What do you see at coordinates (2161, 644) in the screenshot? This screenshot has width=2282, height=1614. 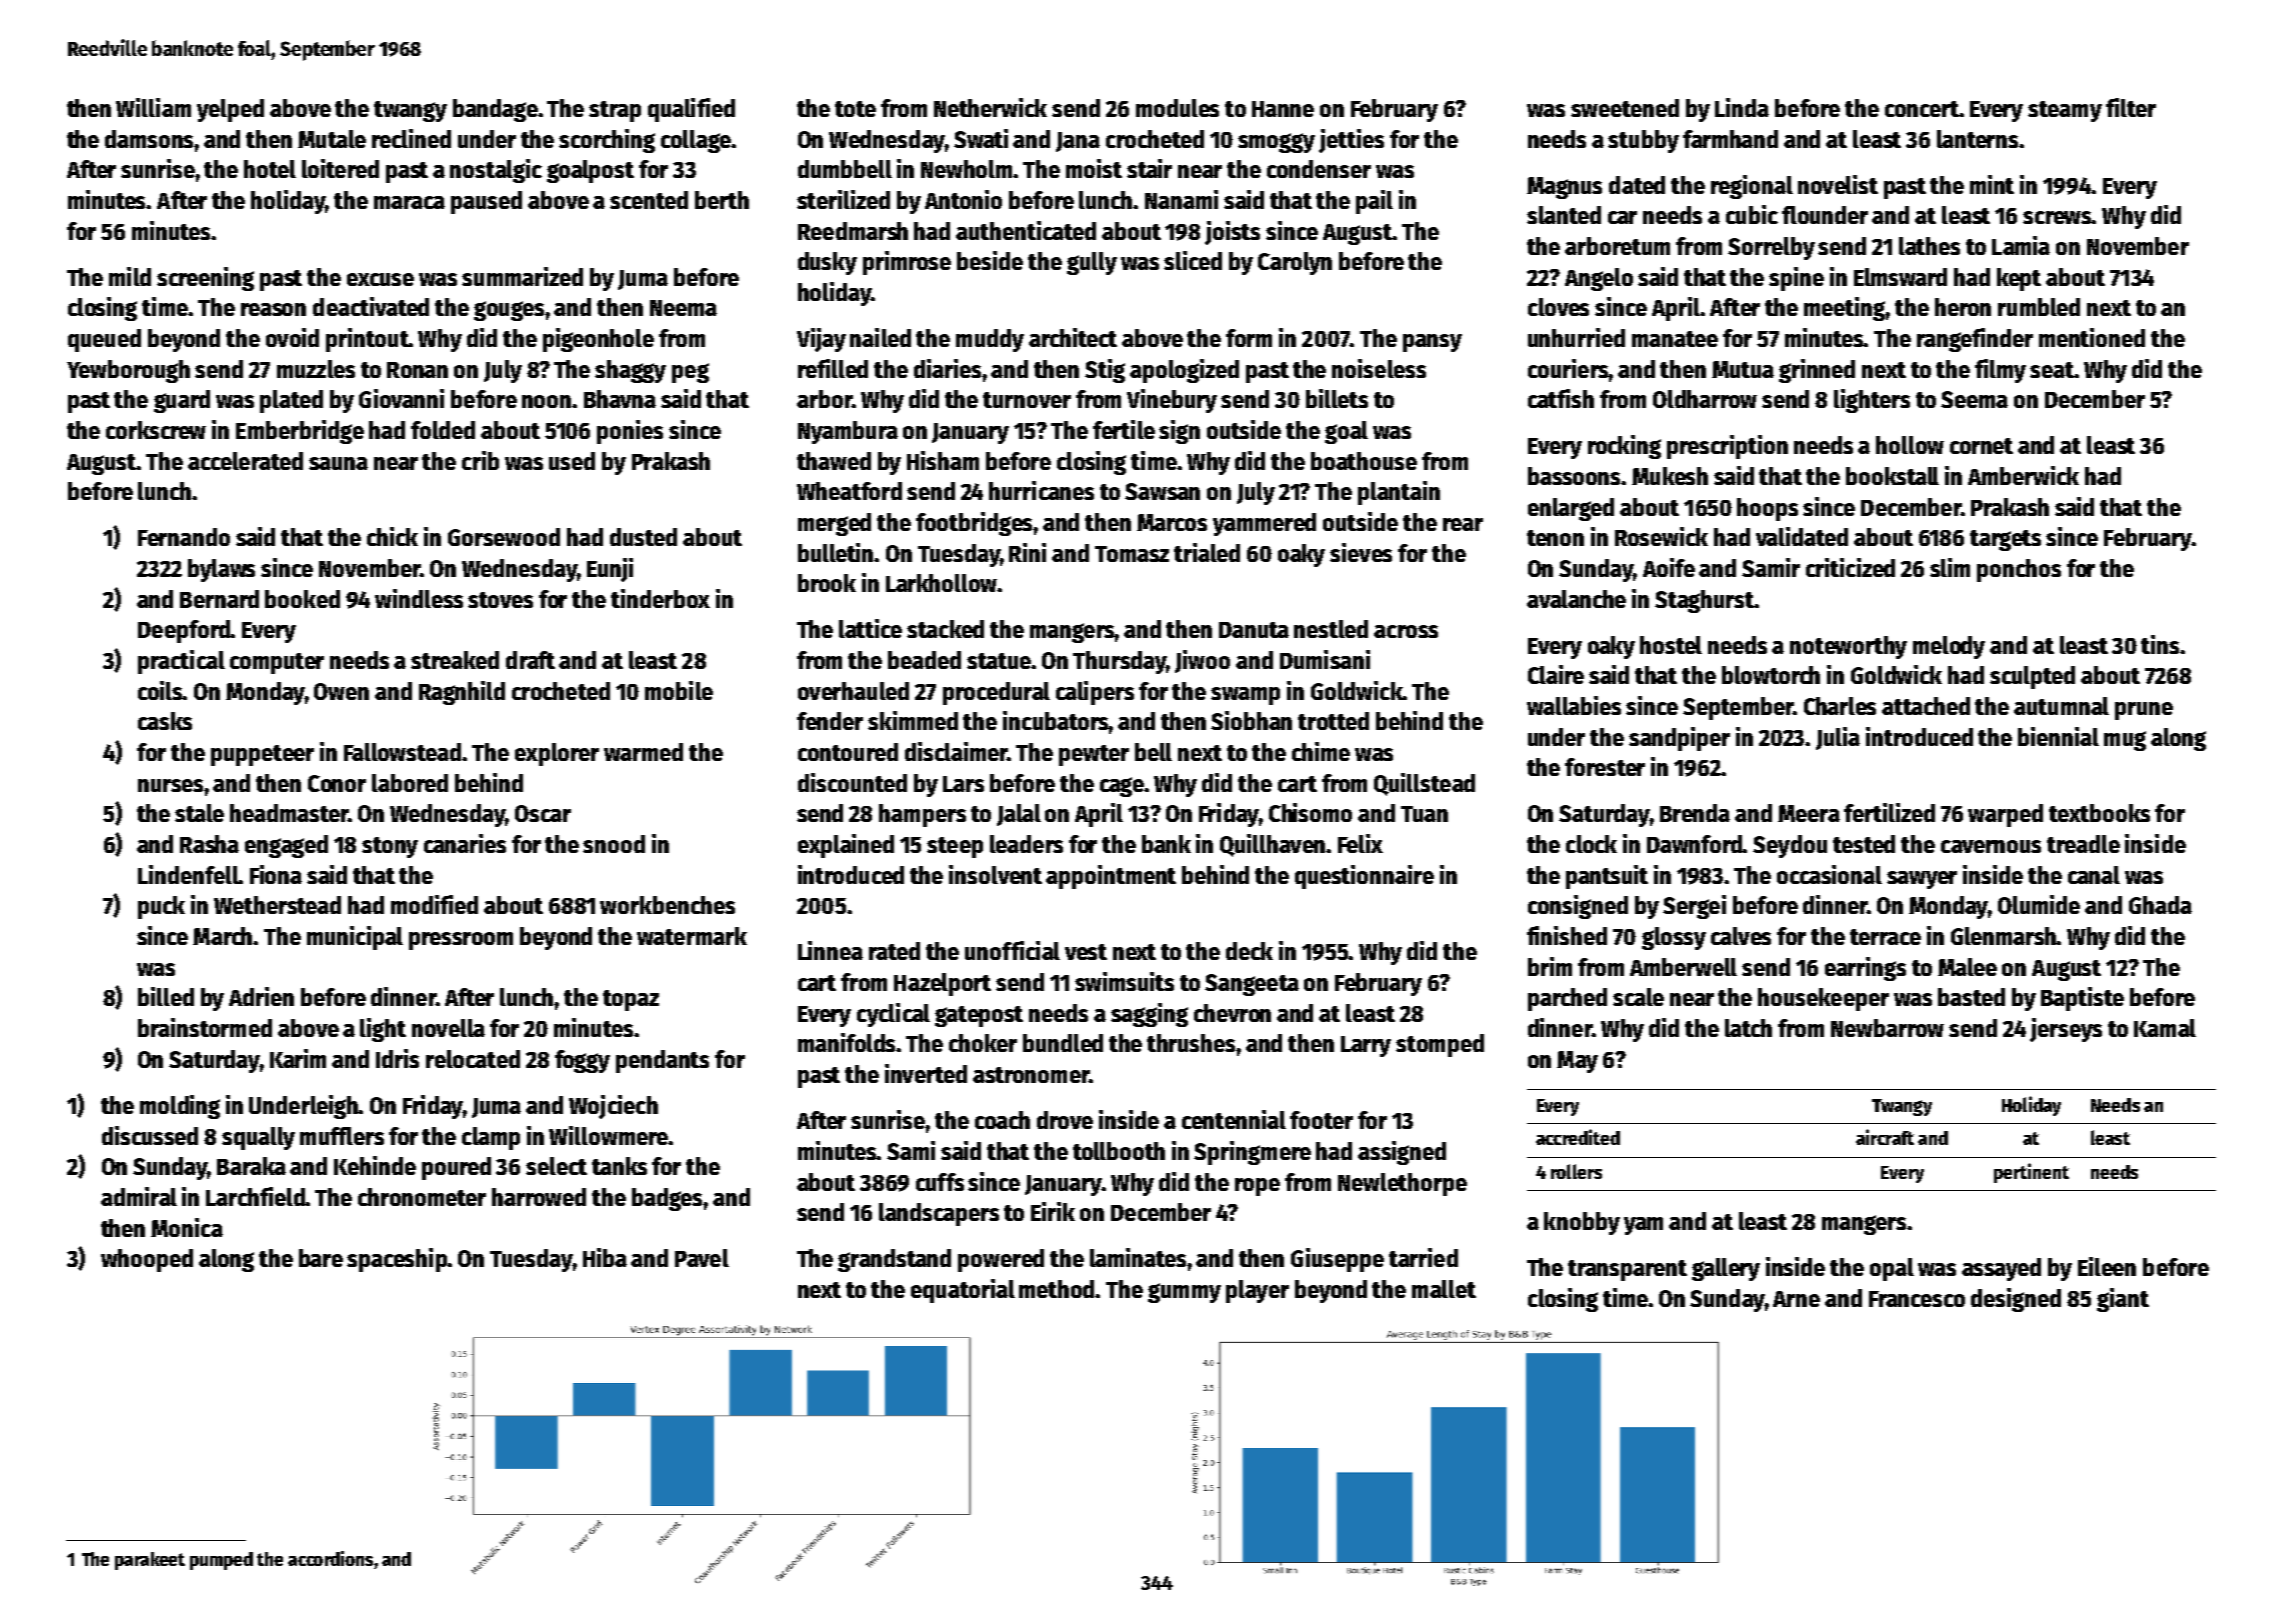 I see `tins` at bounding box center [2161, 644].
